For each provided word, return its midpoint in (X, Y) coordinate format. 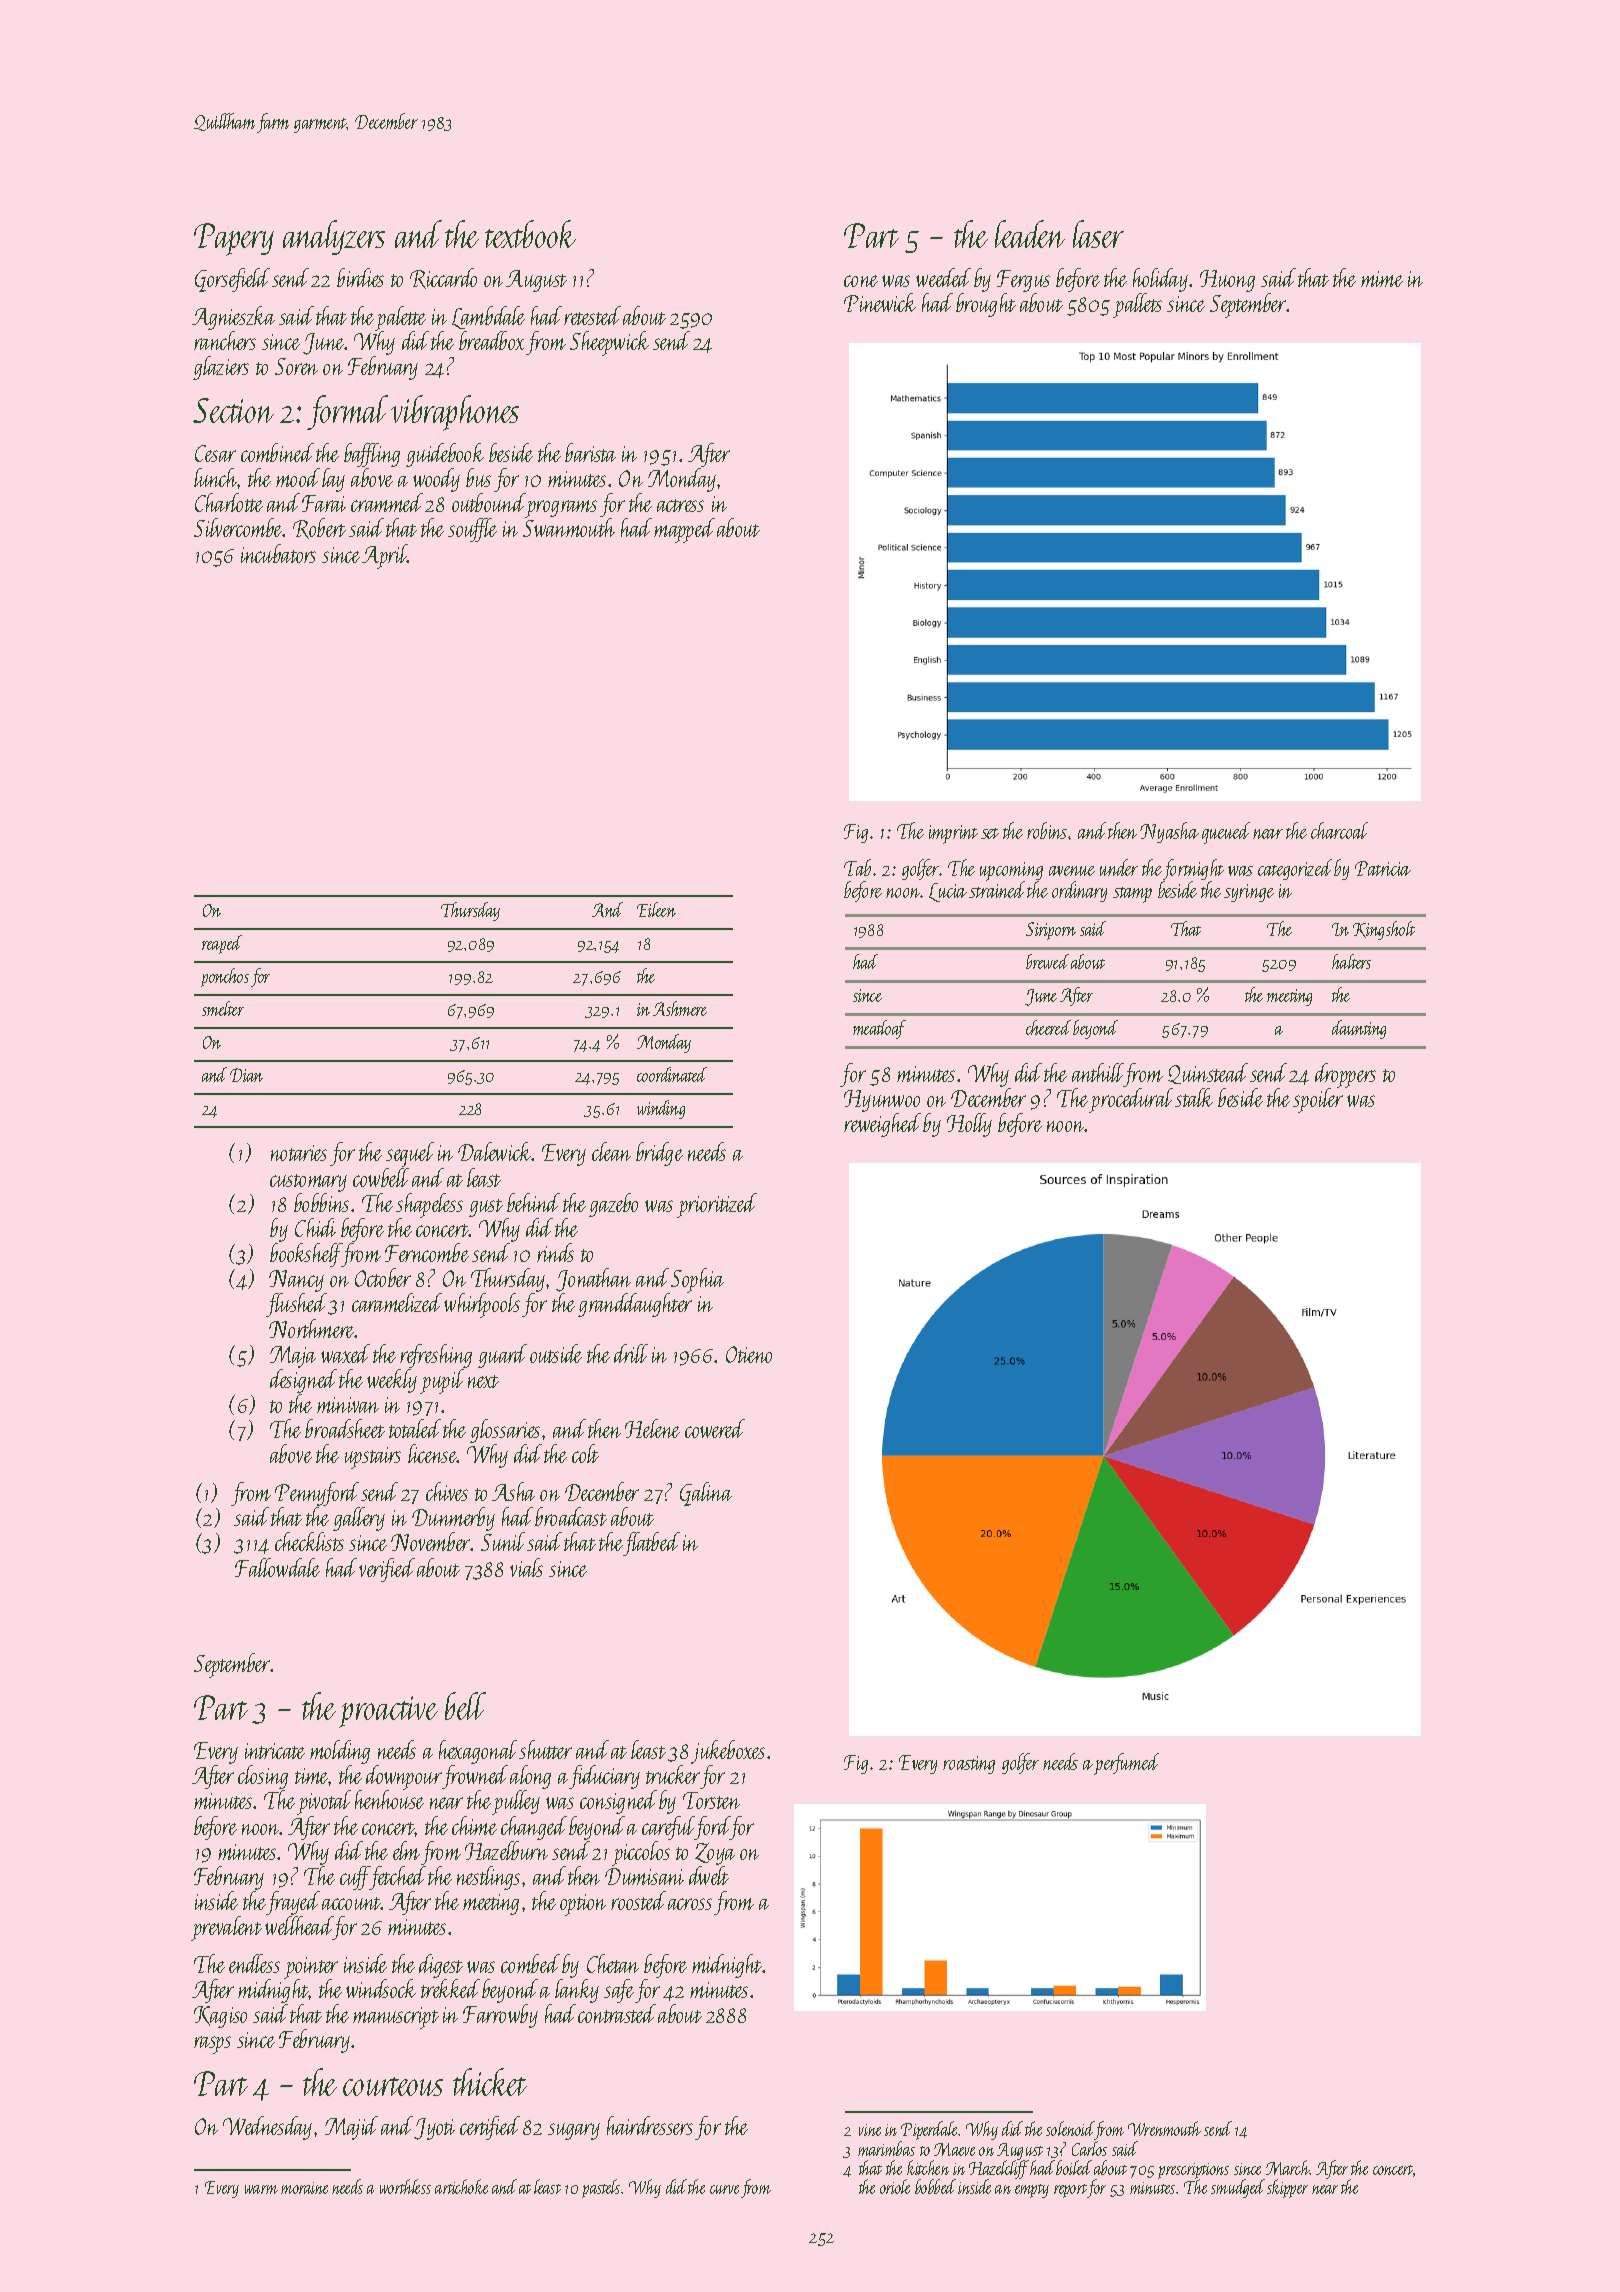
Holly (969, 1125)
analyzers (334, 237)
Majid (351, 2128)
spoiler (1318, 1100)
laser (1098, 234)
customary (308, 1183)
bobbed (935, 2186)
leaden (1030, 234)
